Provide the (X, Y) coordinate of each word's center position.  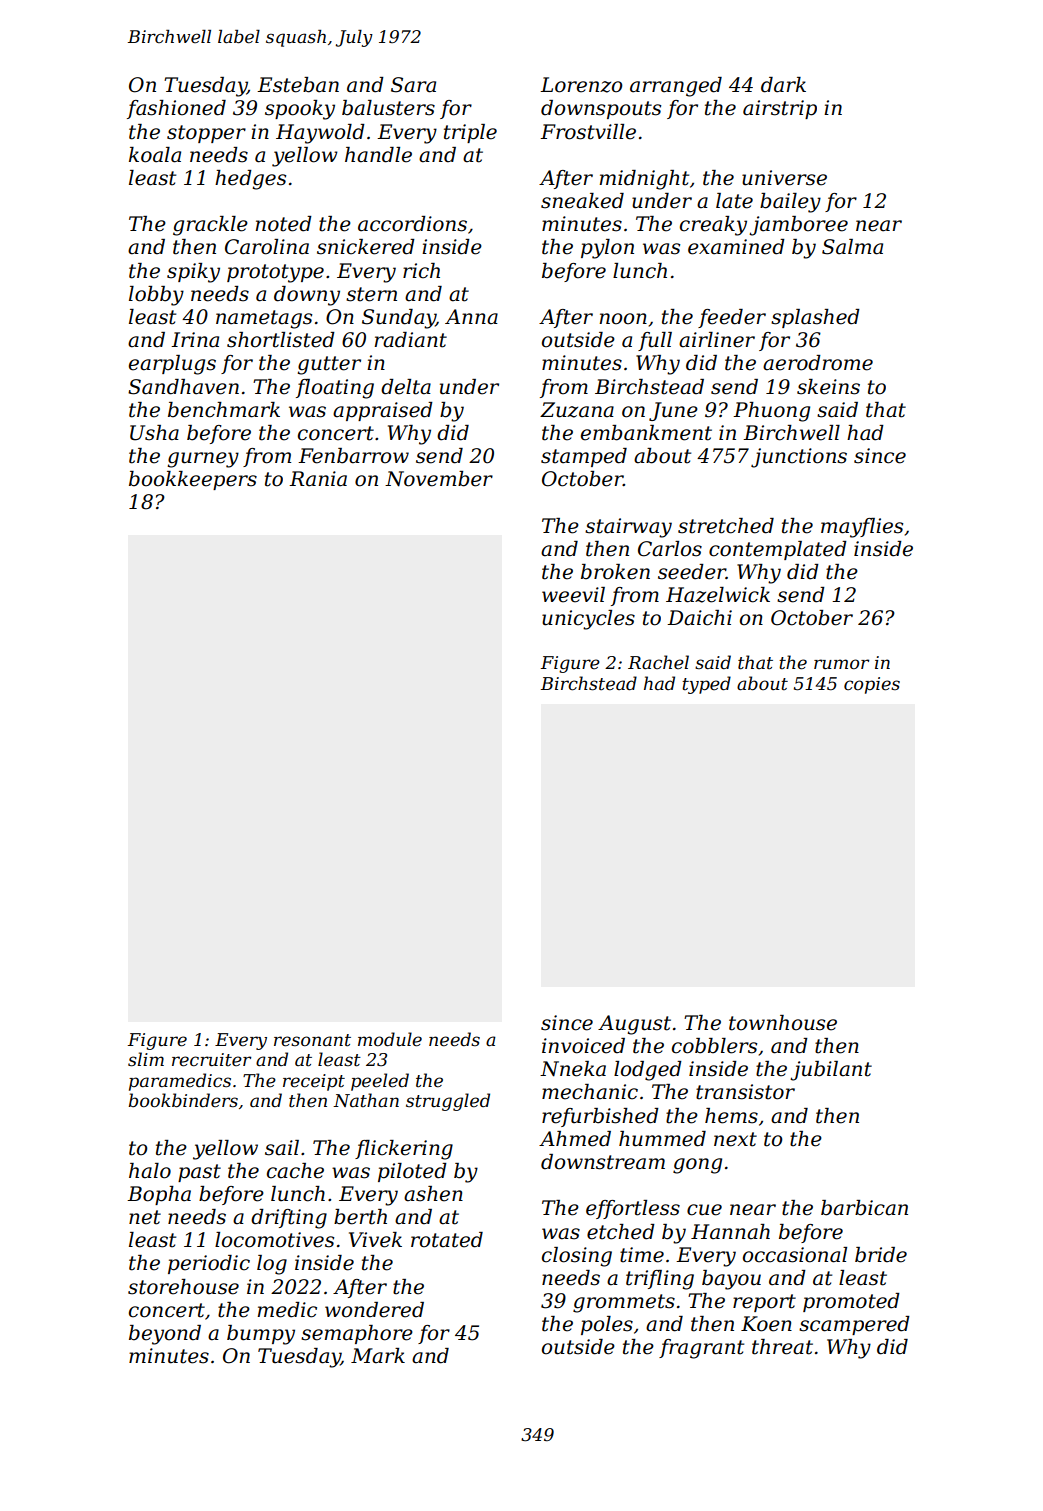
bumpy (261, 1335)
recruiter (211, 1060)
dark (783, 85)
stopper (206, 134)
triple (470, 133)
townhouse (783, 1023)
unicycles (588, 620)
